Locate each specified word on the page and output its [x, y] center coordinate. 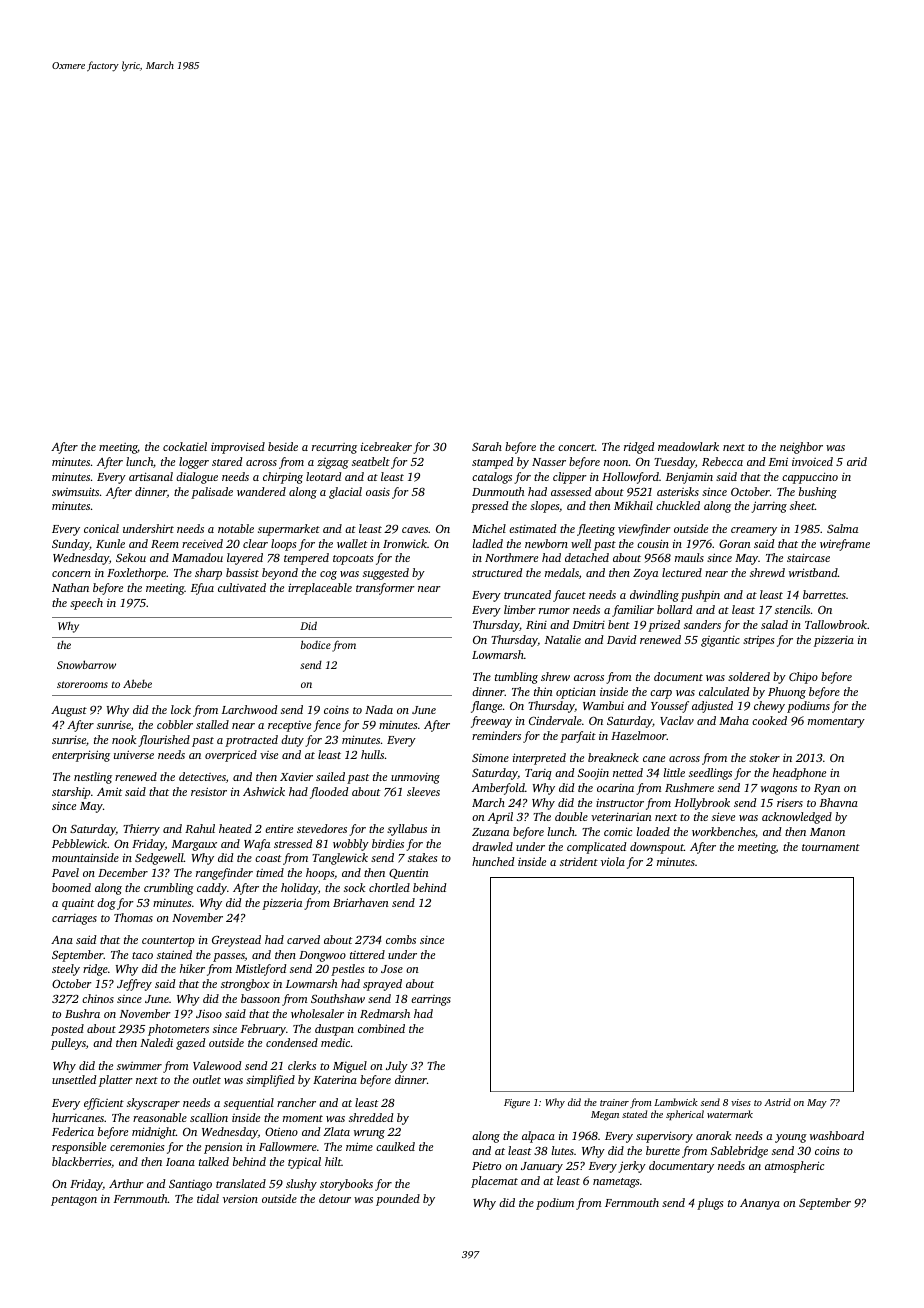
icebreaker [386, 446]
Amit [109, 791]
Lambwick [676, 1102]
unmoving [415, 778]
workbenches [723, 831]
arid [857, 461]
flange [486, 707]
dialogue [197, 478]
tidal [208, 1198]
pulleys [68, 1044]
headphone [799, 774]
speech [86, 604]
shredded [371, 1117]
